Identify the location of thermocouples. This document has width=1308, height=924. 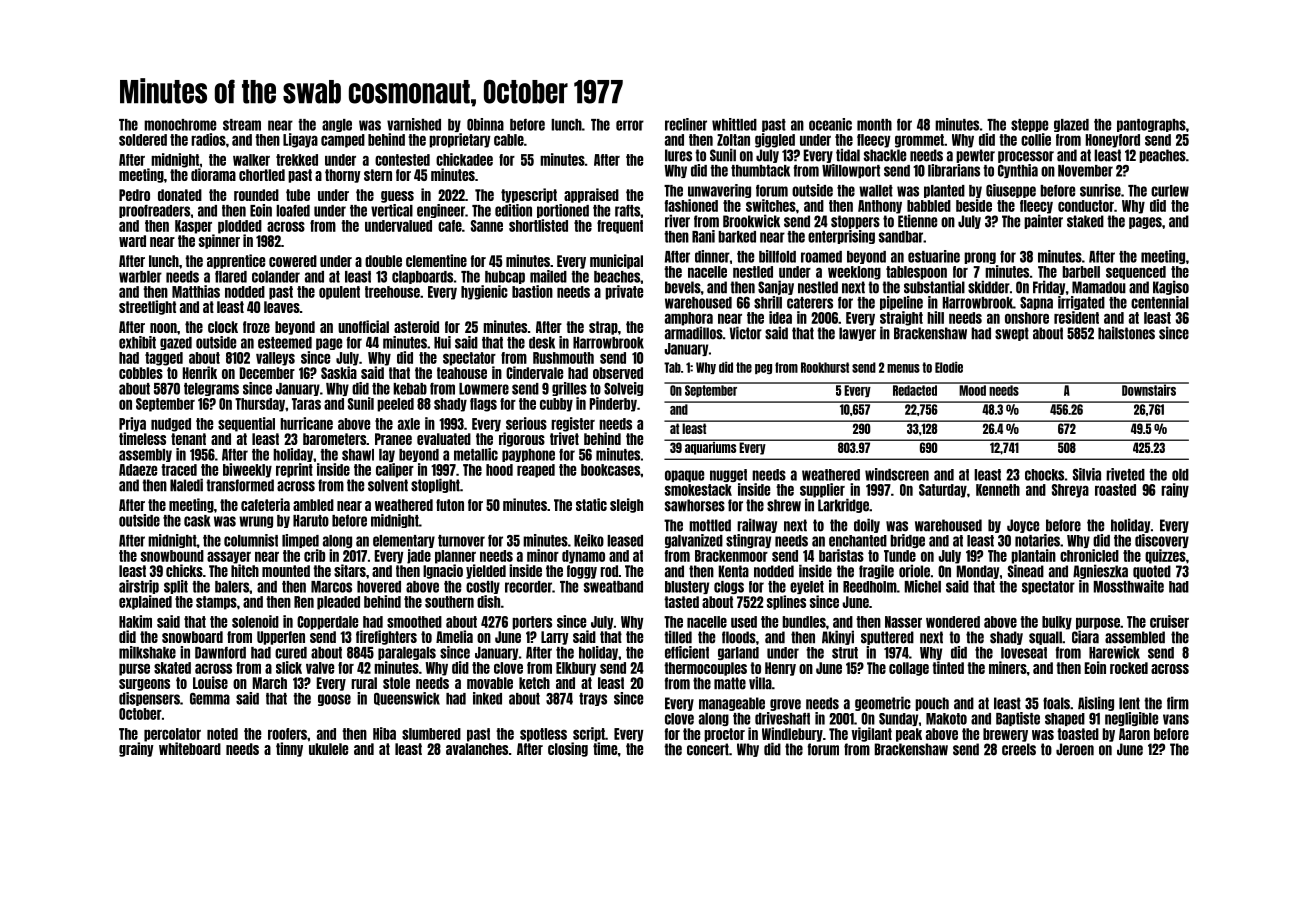
(705, 669).
